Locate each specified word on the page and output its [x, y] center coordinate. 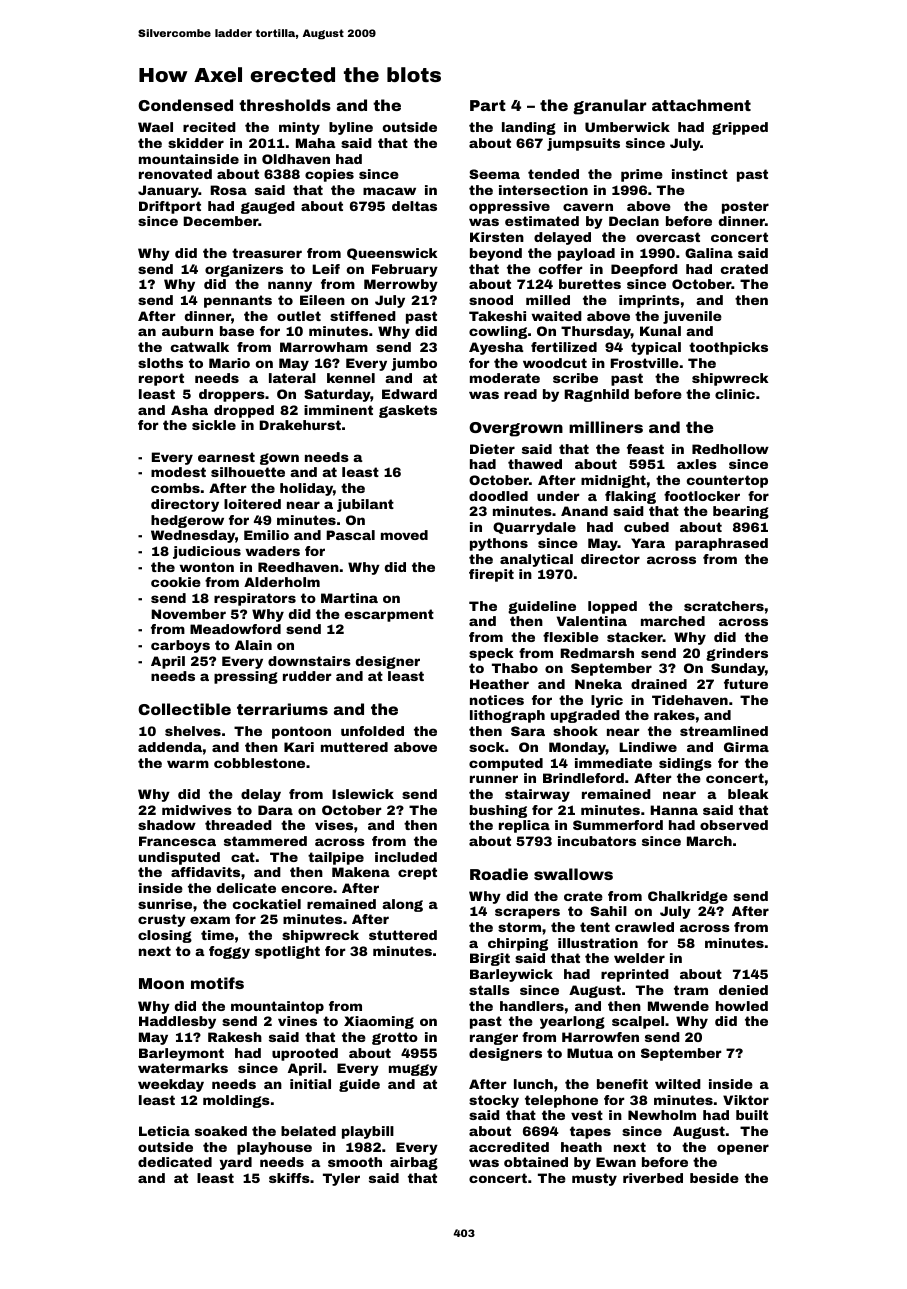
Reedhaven [298, 567]
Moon [161, 983]
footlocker [702, 496]
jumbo [414, 364]
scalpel [638, 1022]
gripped [740, 128]
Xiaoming [379, 1022]
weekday [171, 1085]
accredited [509, 1147]
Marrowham [324, 347]
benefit [622, 1084]
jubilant [365, 505]
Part [488, 105]
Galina [709, 253]
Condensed [185, 105]
